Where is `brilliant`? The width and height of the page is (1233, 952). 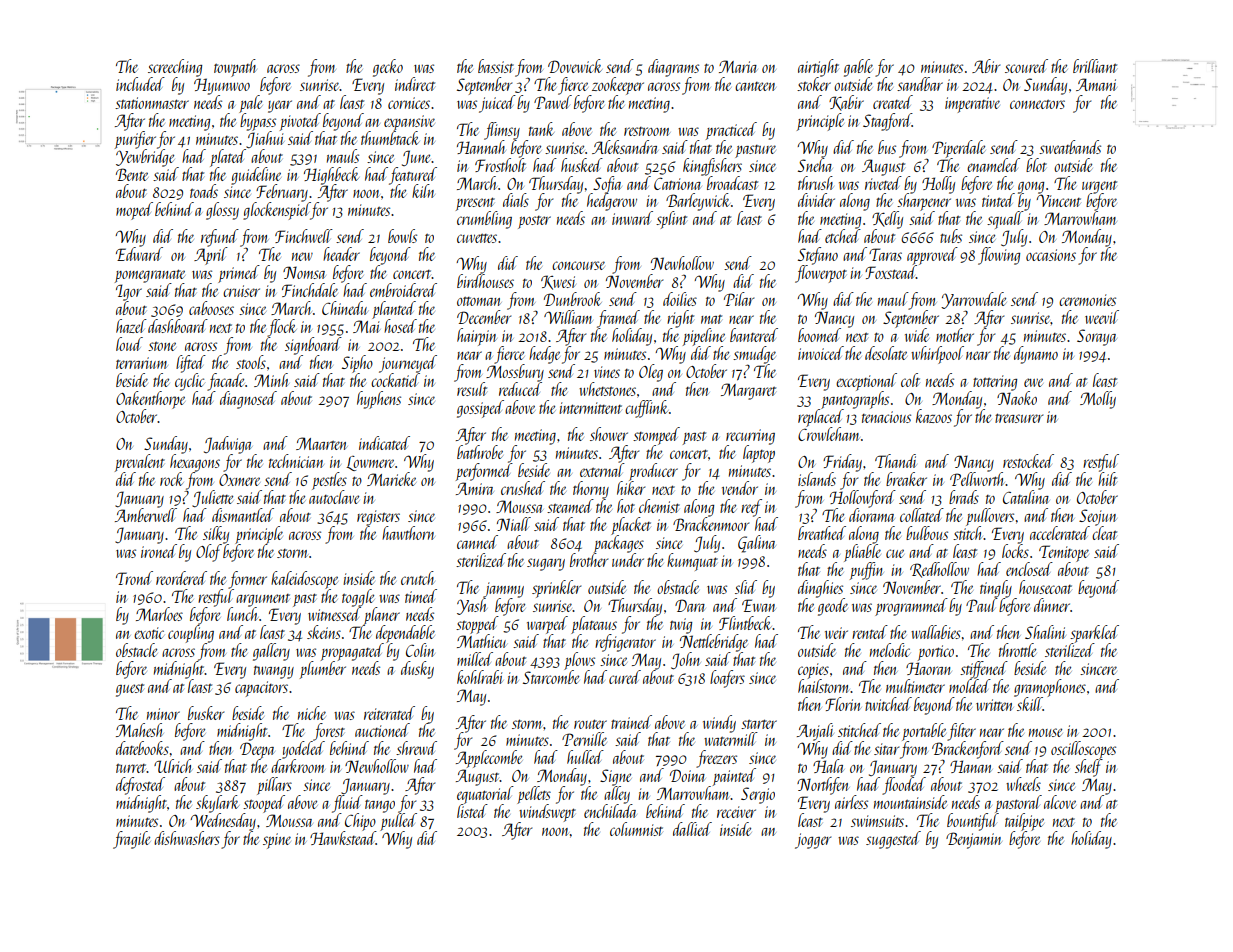
brilliant is located at coordinates (1095, 66).
